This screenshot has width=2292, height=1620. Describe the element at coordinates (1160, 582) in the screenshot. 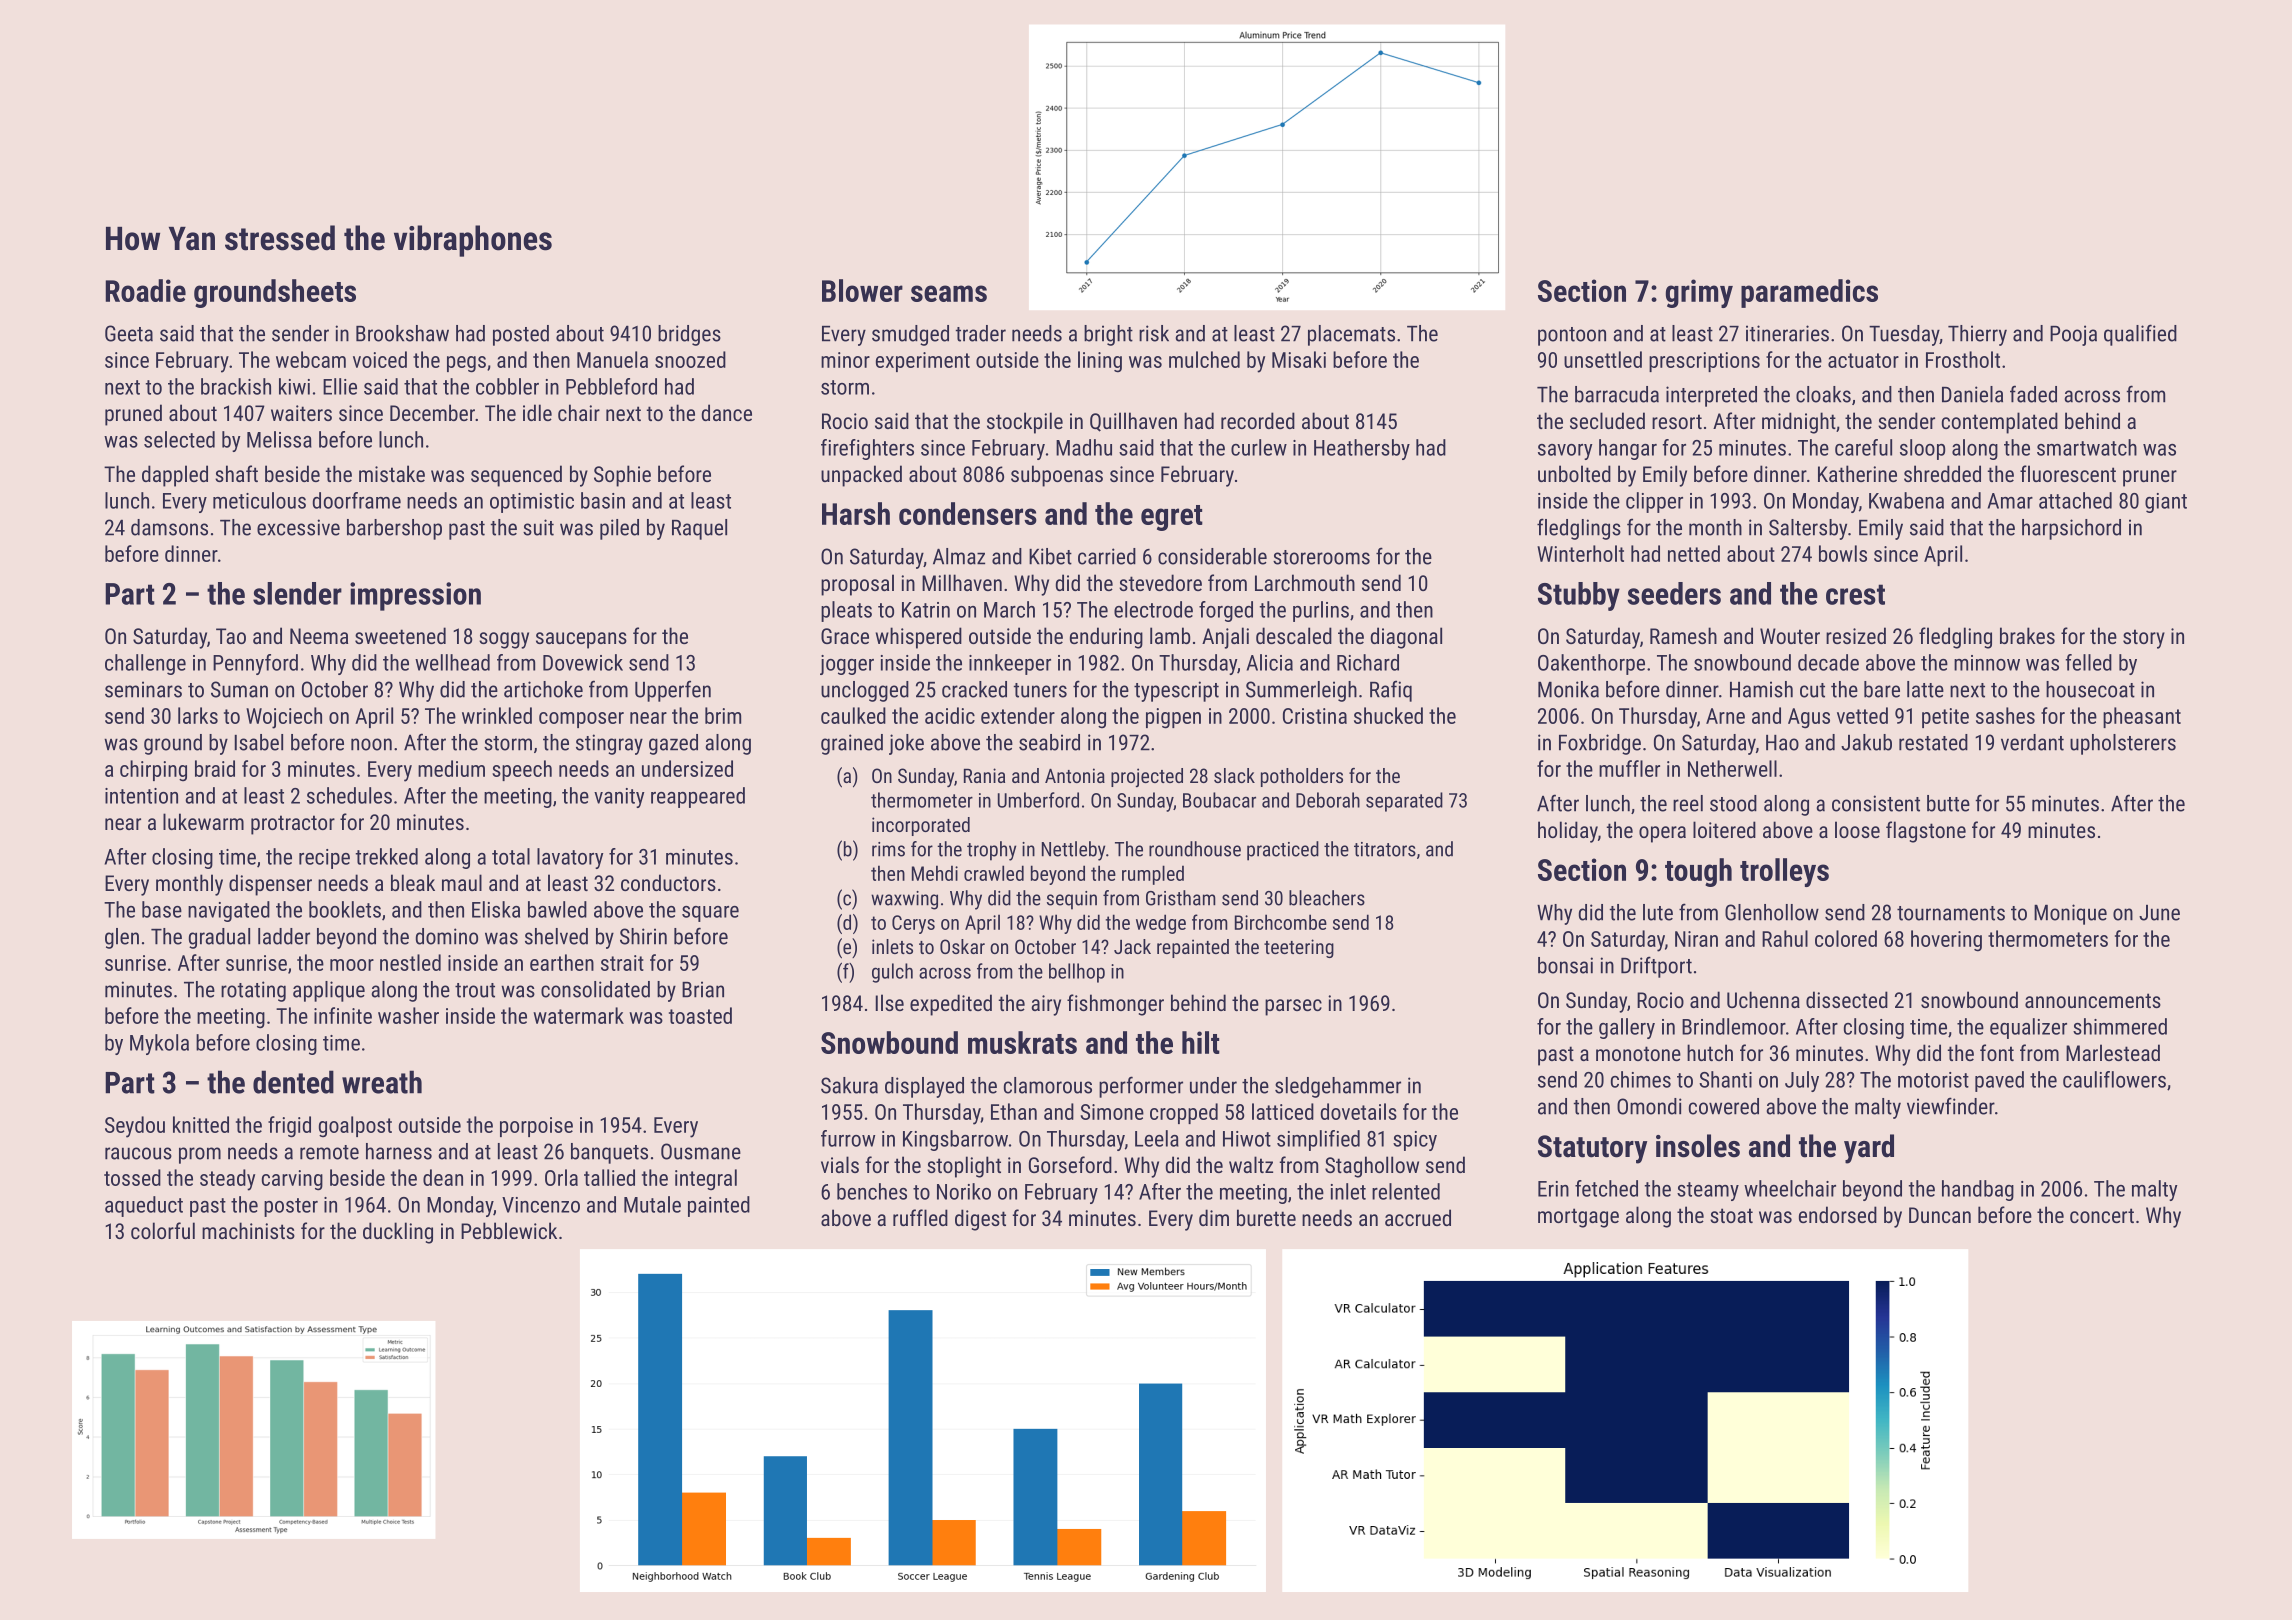

I see `stevedore` at that location.
